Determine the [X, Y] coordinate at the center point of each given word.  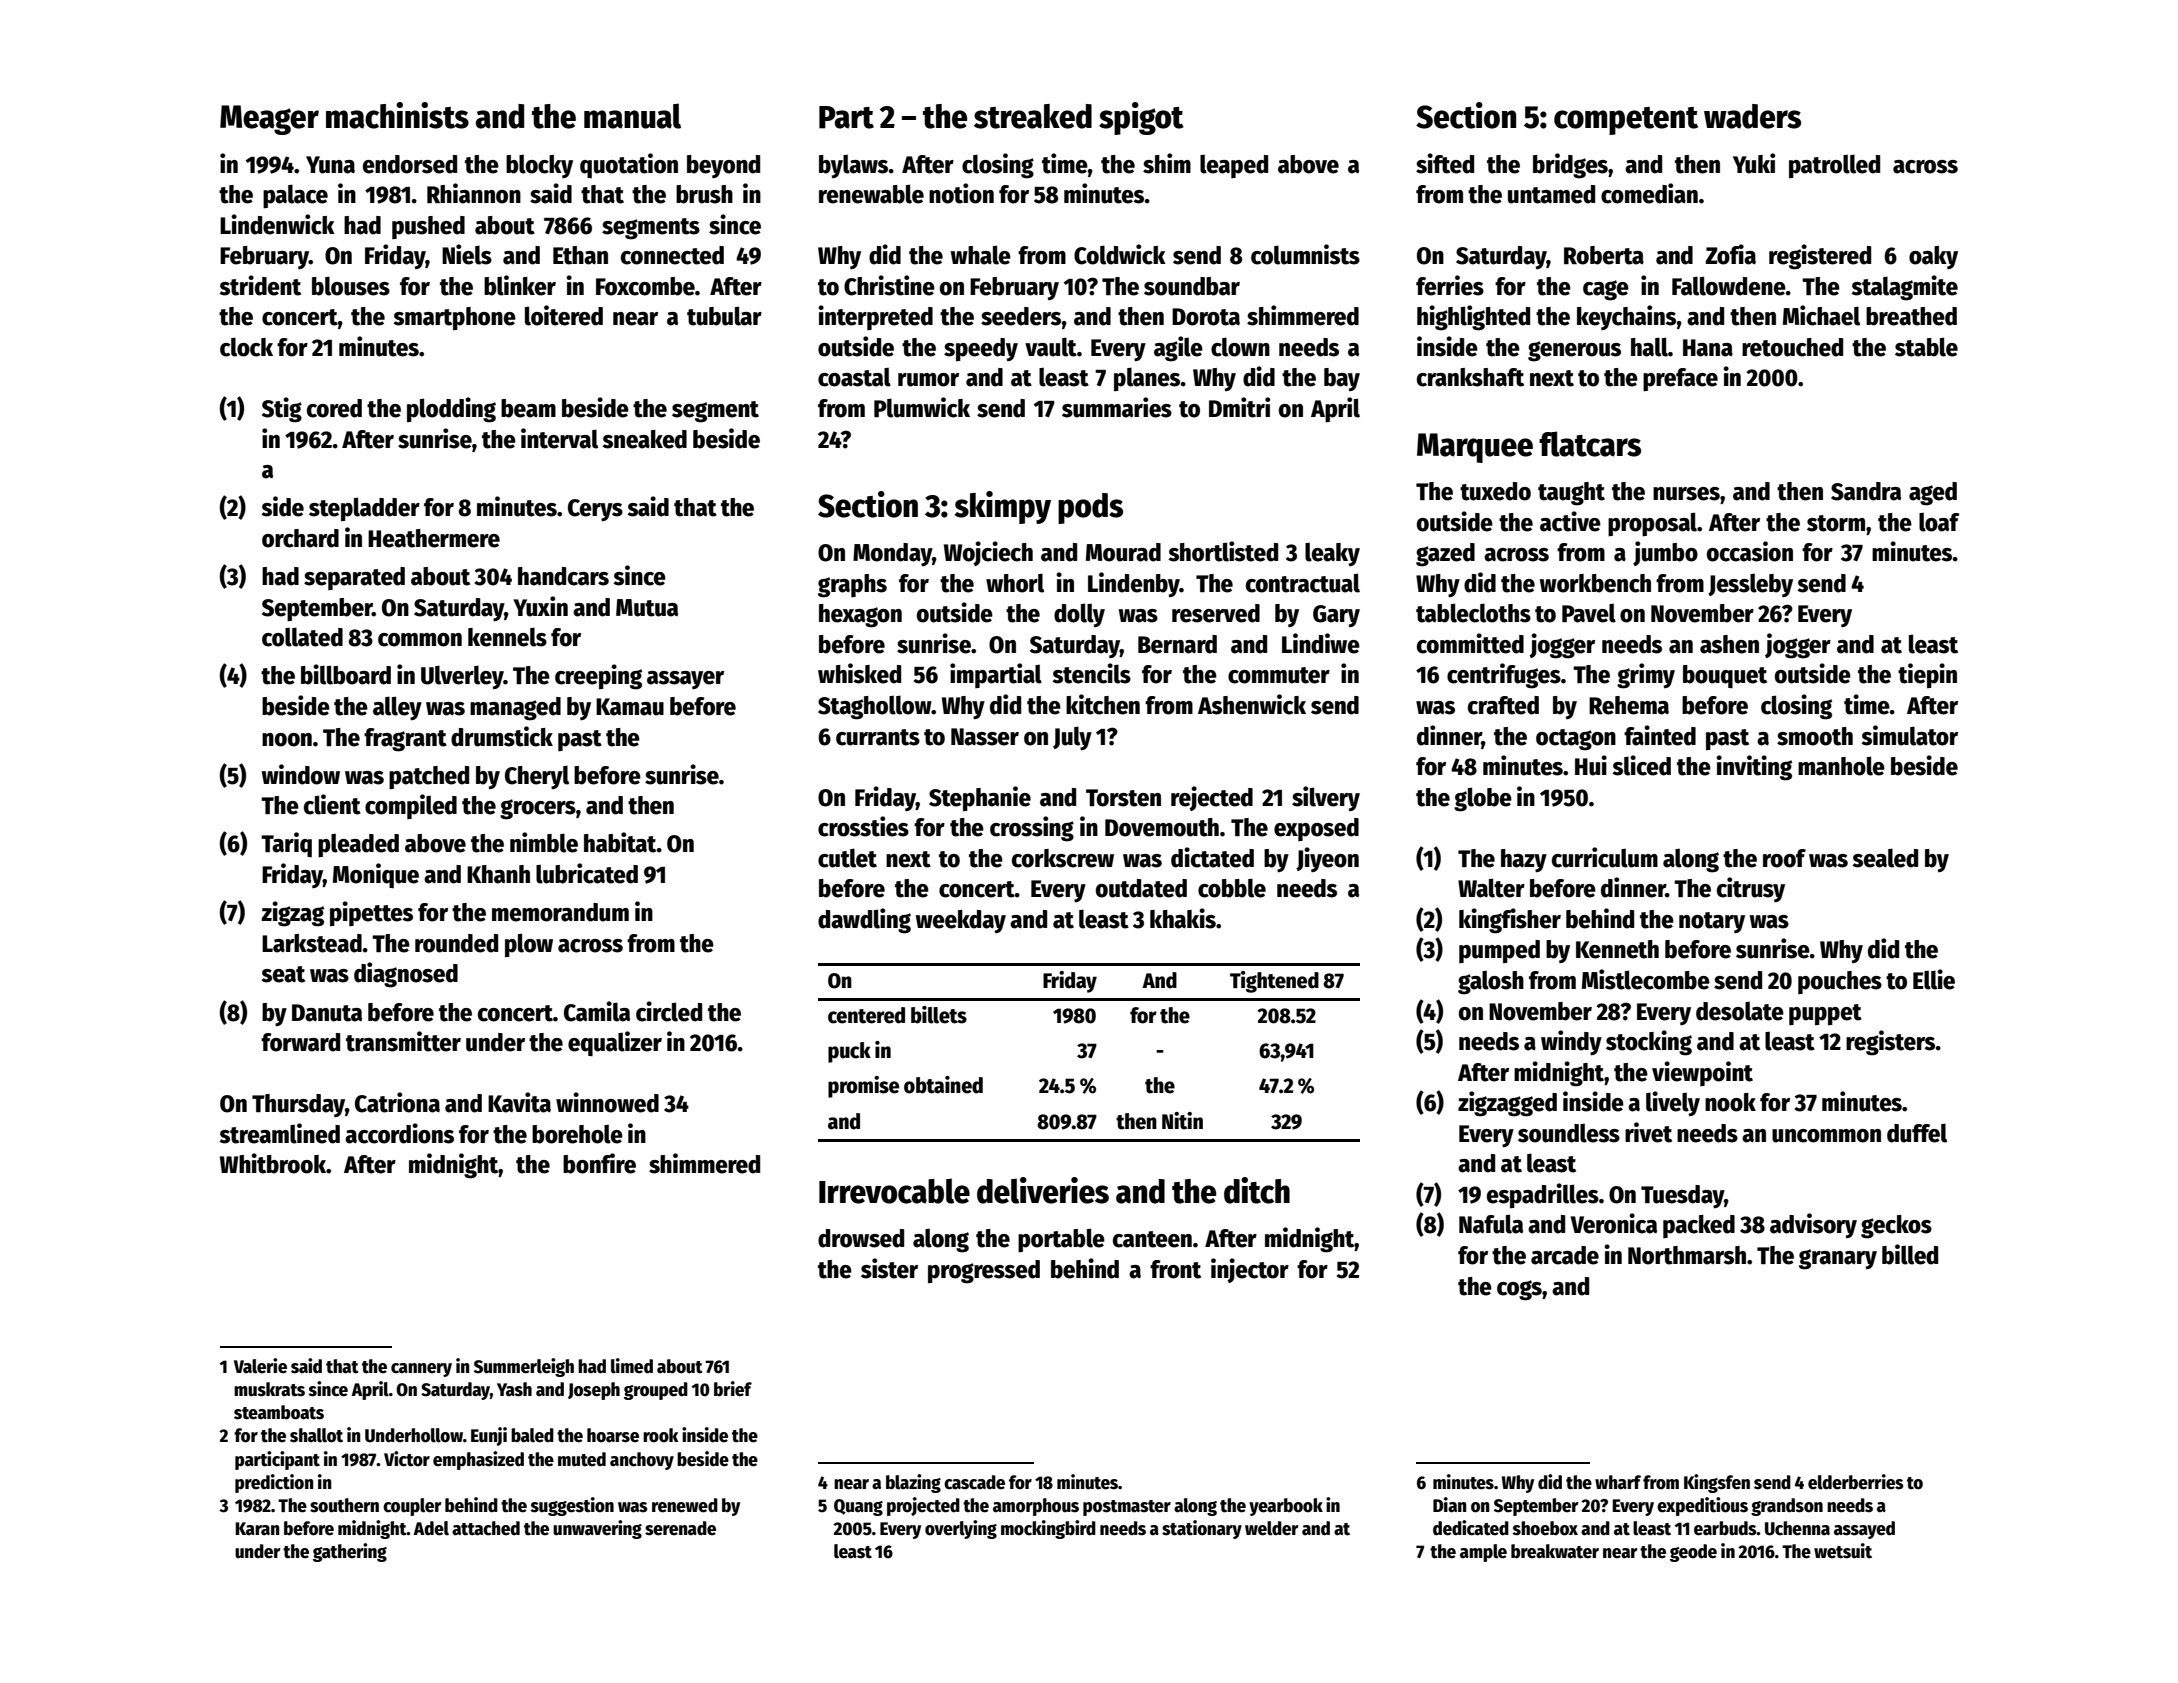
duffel [1917, 1133]
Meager [269, 120]
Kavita [519, 1102]
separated [354, 578]
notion [961, 193]
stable [1926, 347]
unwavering [597, 1529]
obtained [943, 1085]
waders [1752, 116]
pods [1090, 508]
